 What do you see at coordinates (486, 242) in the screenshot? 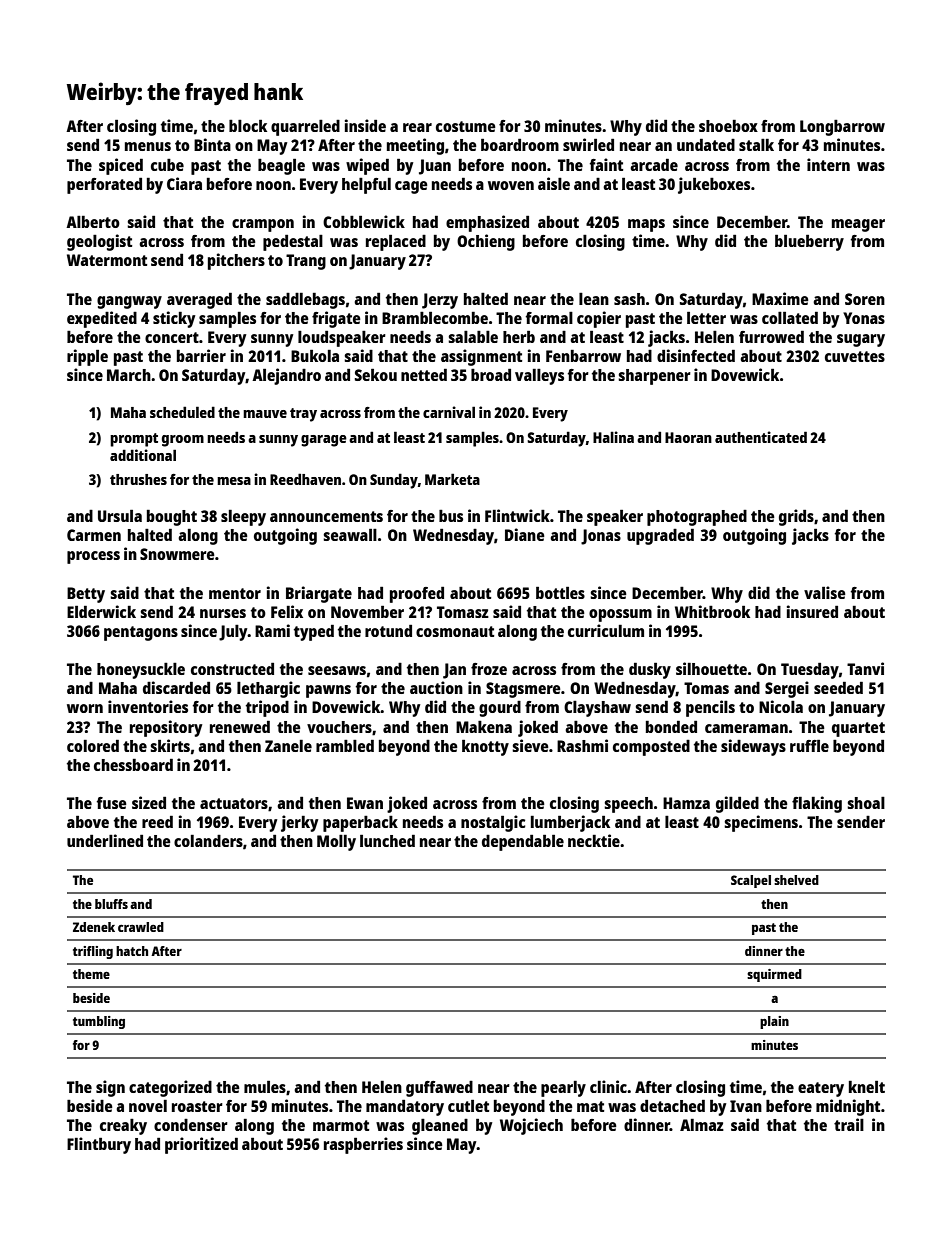
I see `Ochieng` at bounding box center [486, 242].
